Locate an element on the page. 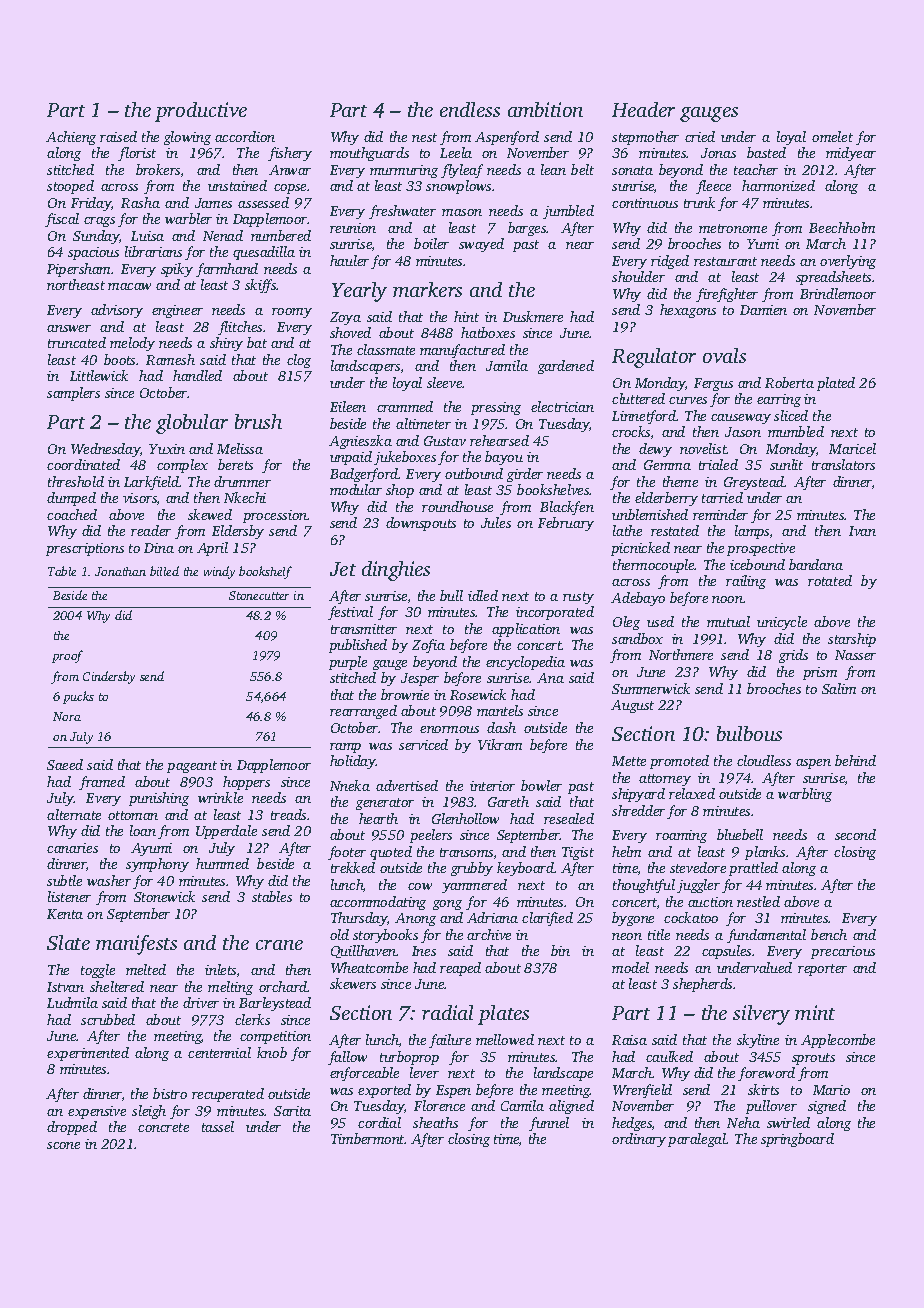 This document has height=1308, width=924. productive is located at coordinates (201, 112).
